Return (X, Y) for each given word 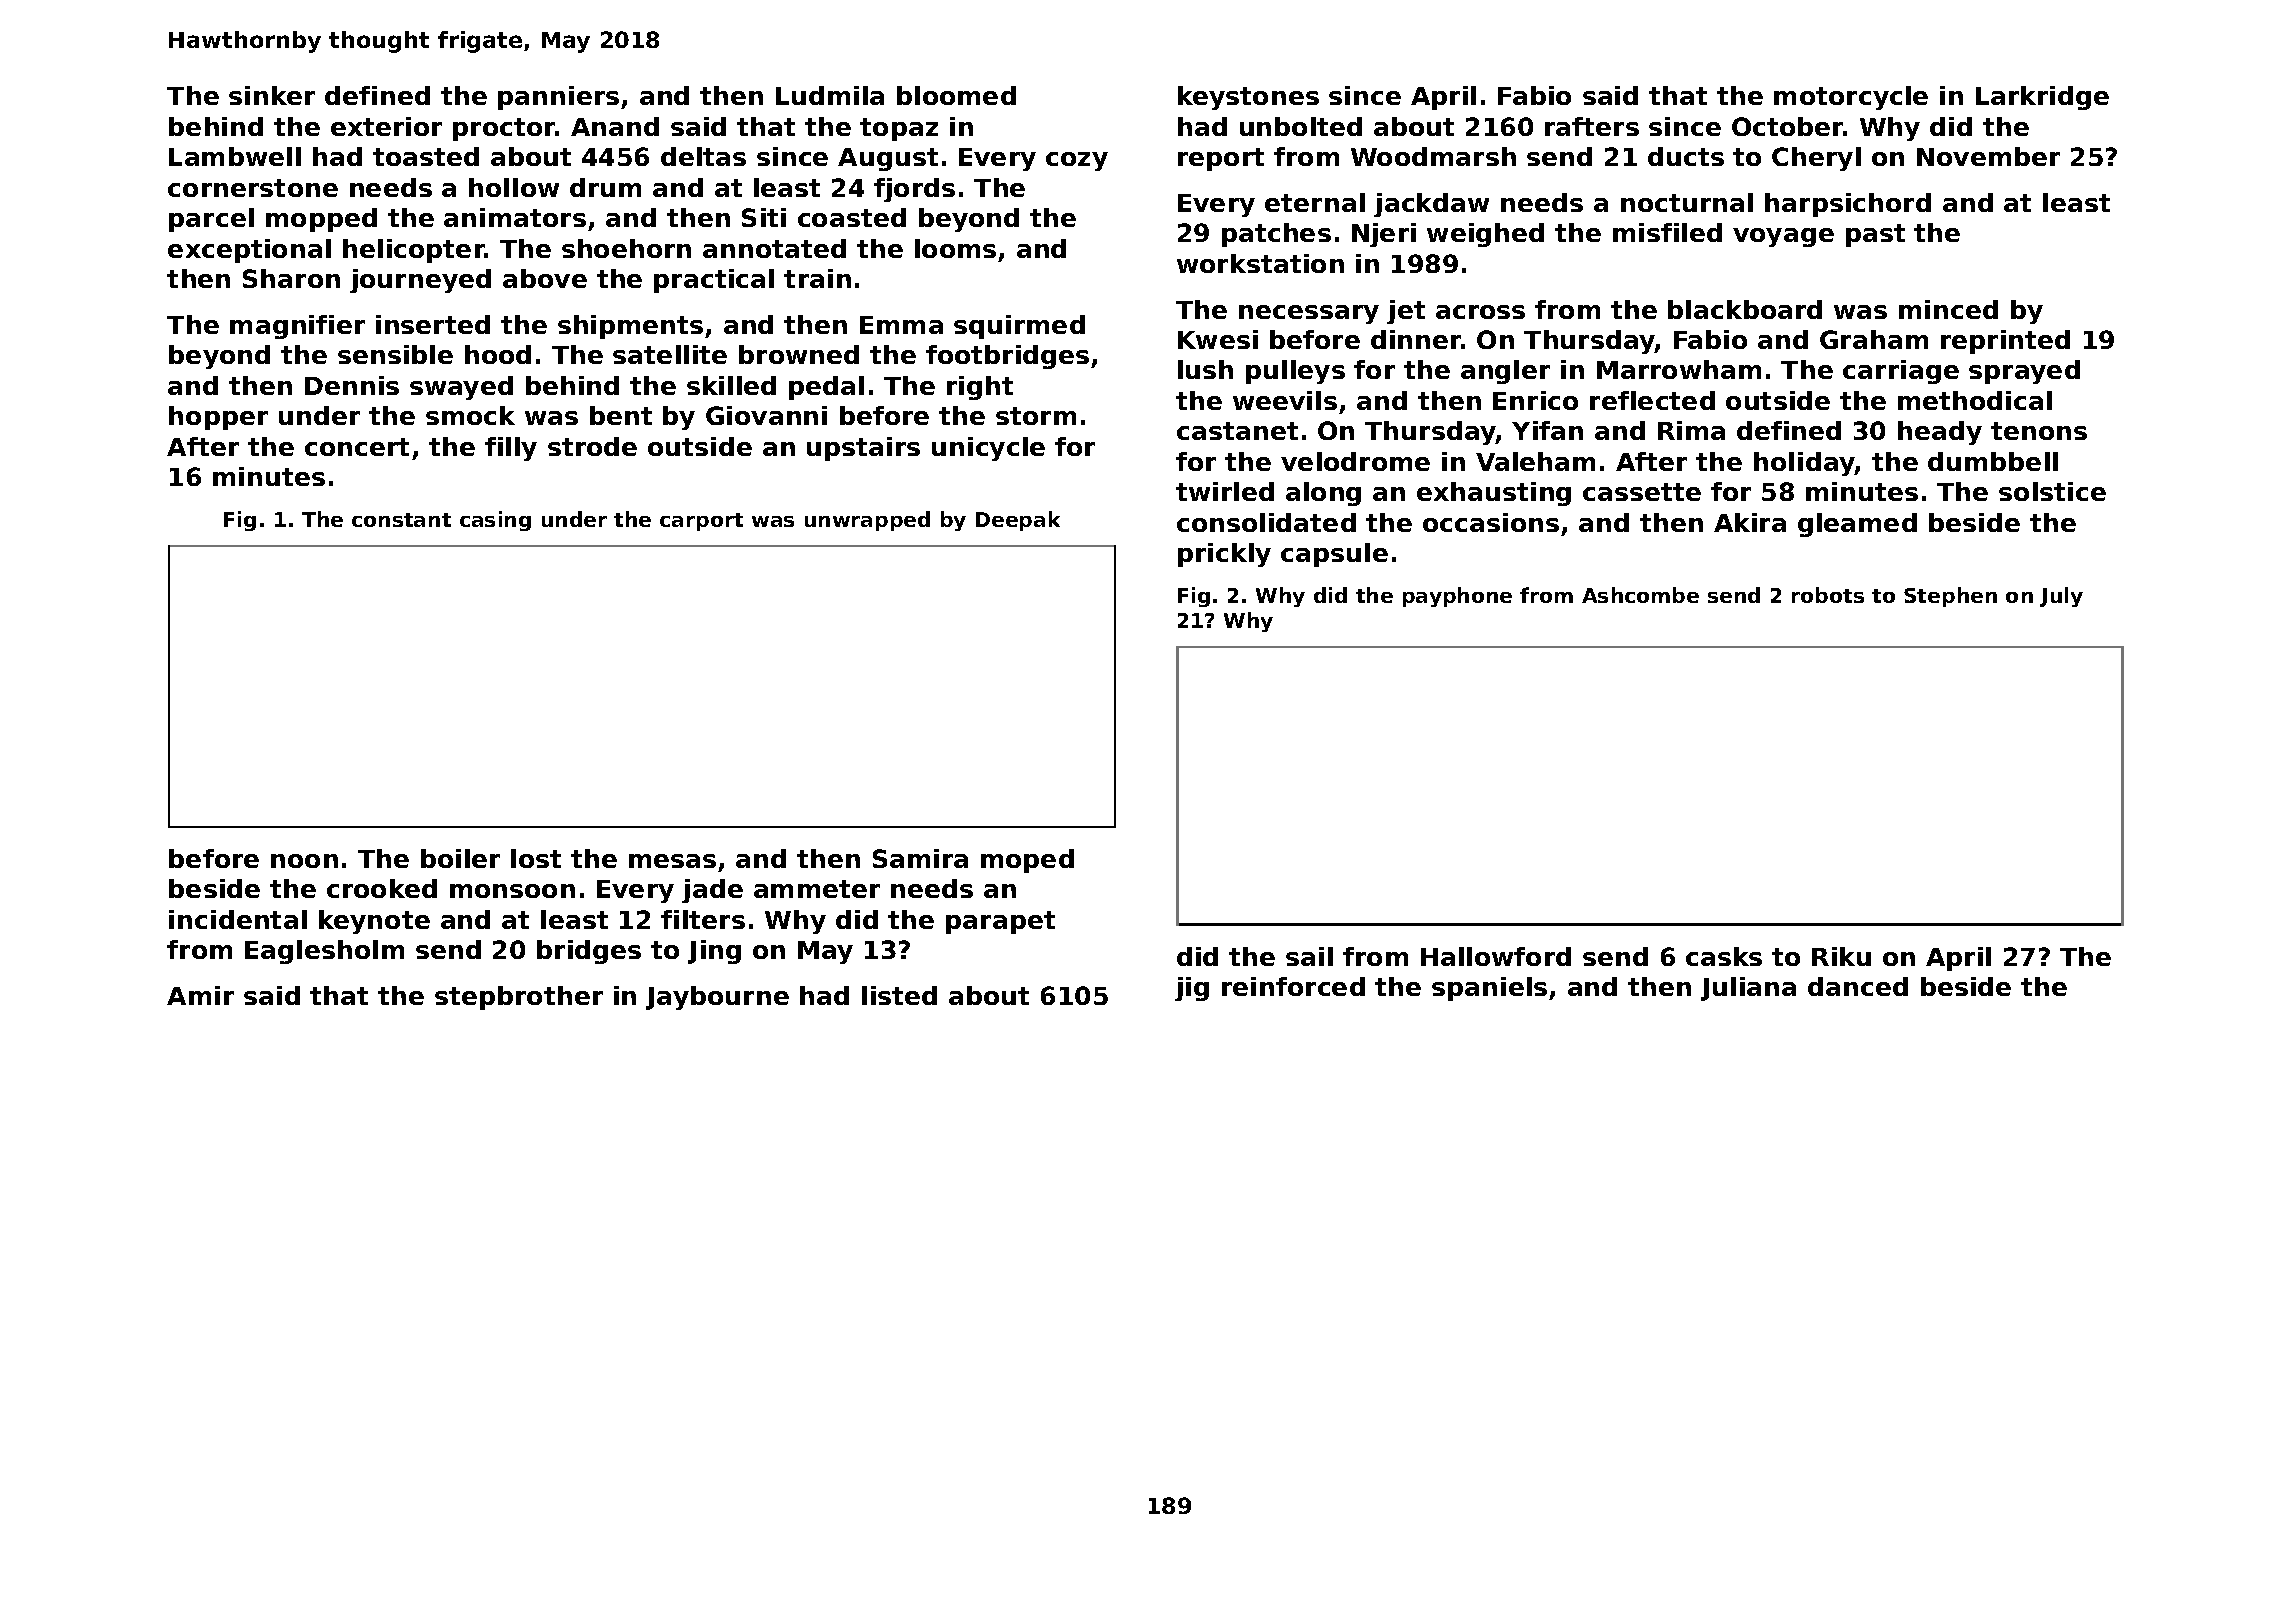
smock (470, 415)
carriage (1901, 372)
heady (1940, 433)
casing (495, 521)
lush (1205, 369)
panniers (558, 98)
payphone (1457, 597)
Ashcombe (1640, 595)
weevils (1285, 400)
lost (536, 858)
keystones (1248, 98)
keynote (374, 922)
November (1988, 156)
